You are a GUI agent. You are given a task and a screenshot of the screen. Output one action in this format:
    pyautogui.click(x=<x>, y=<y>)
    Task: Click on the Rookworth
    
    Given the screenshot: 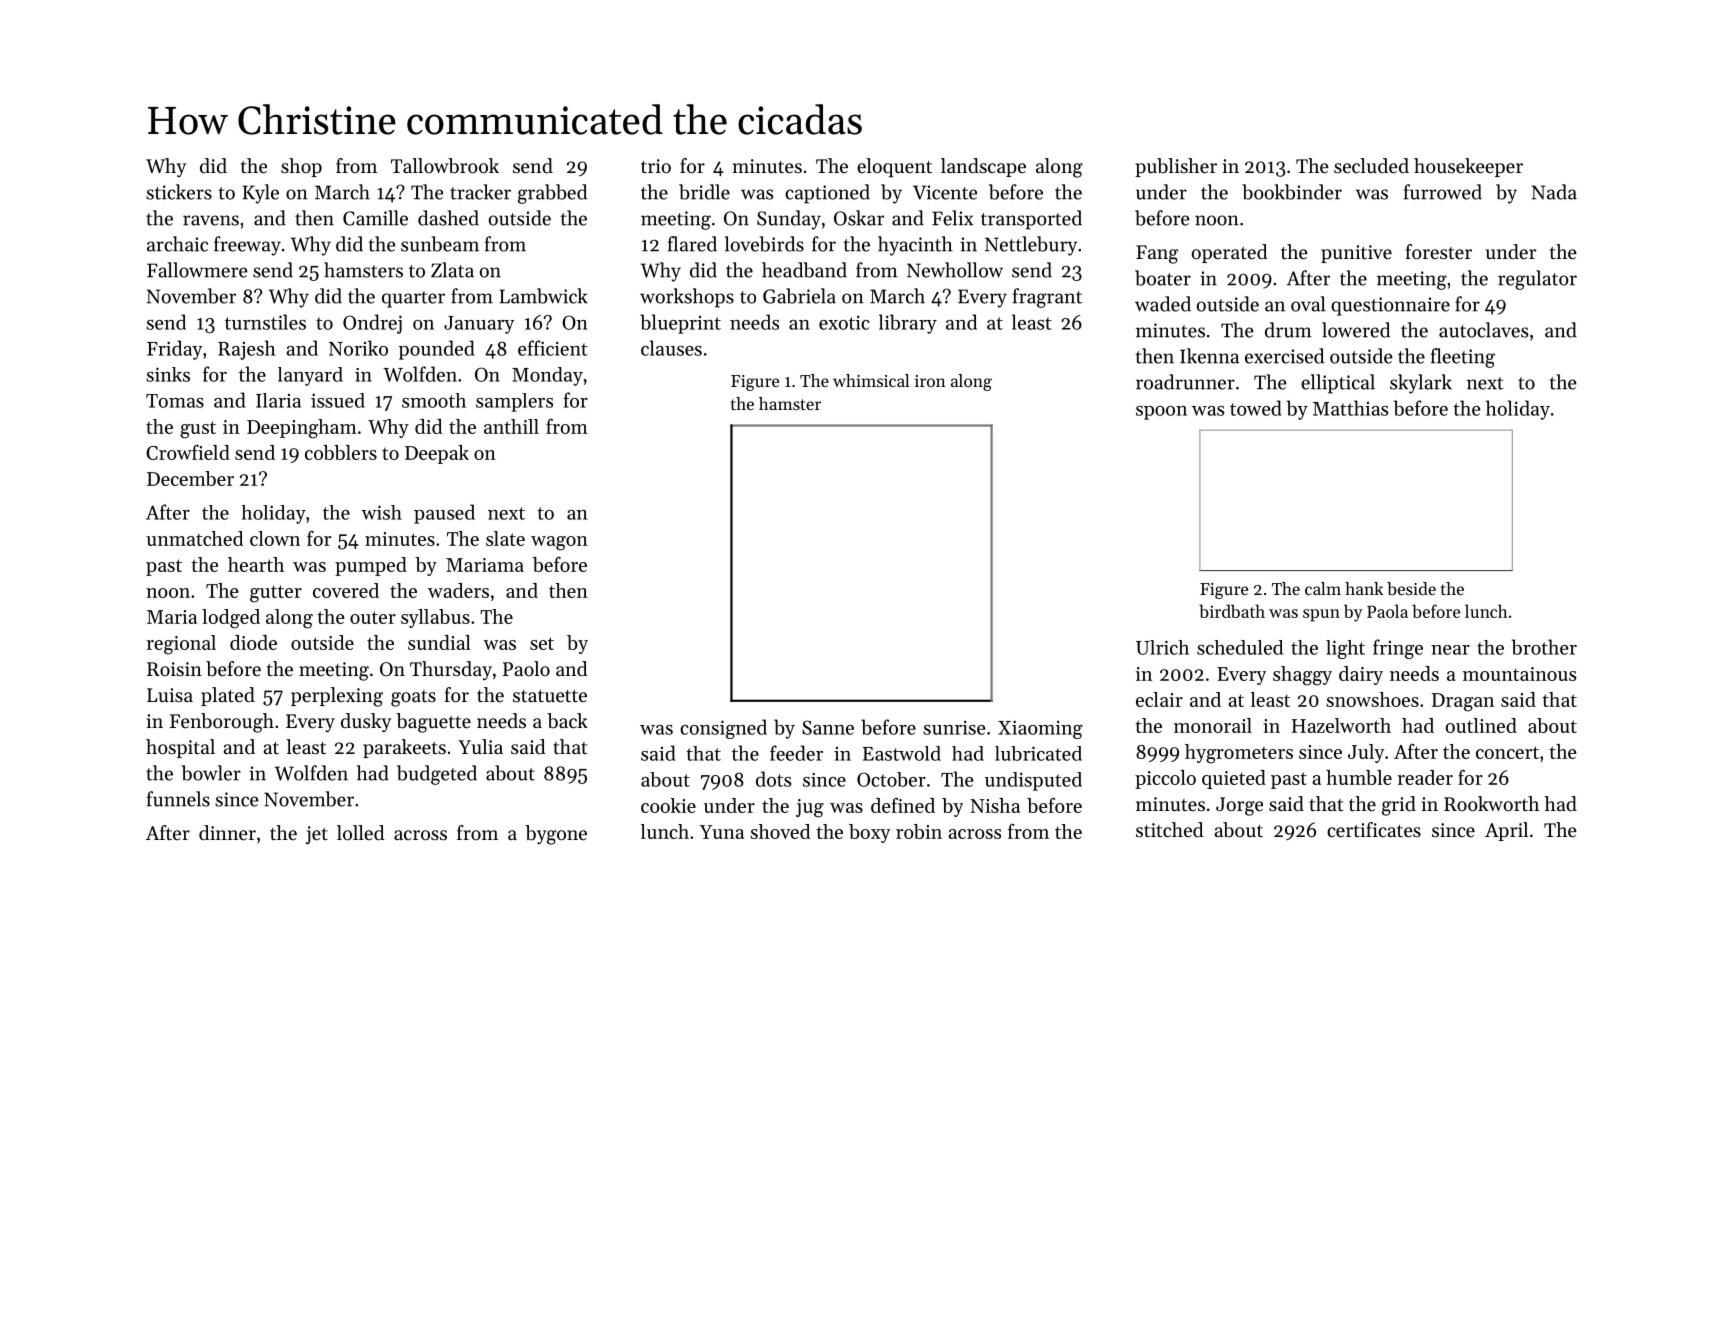 What is the action you would take?
    pyautogui.click(x=1491, y=803)
